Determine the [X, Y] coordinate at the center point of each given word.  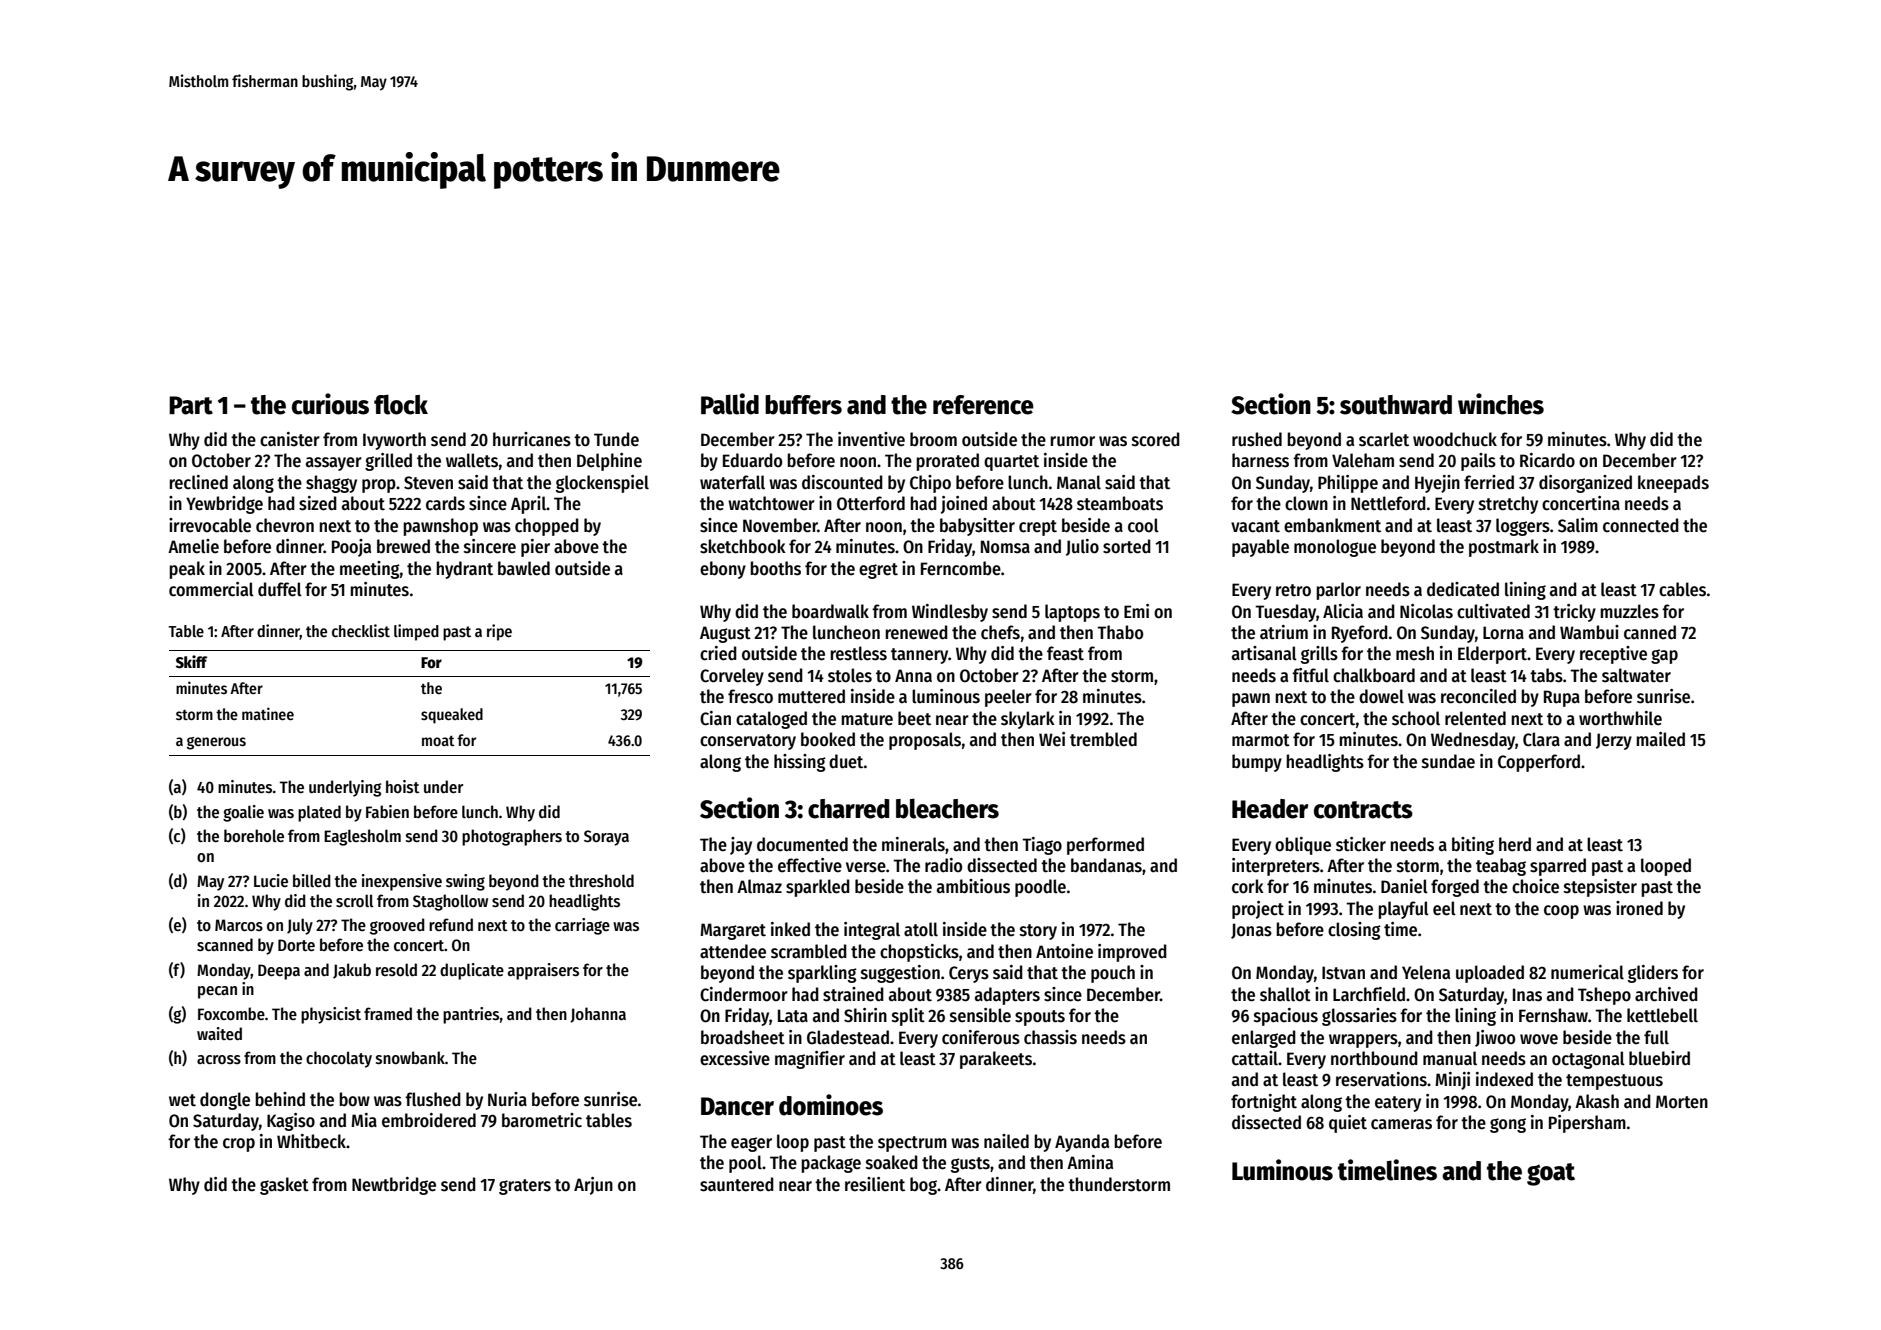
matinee [268, 713]
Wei [1052, 739]
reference [983, 405]
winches [1501, 404]
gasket [284, 1186]
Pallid [730, 404]
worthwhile [1620, 718]
